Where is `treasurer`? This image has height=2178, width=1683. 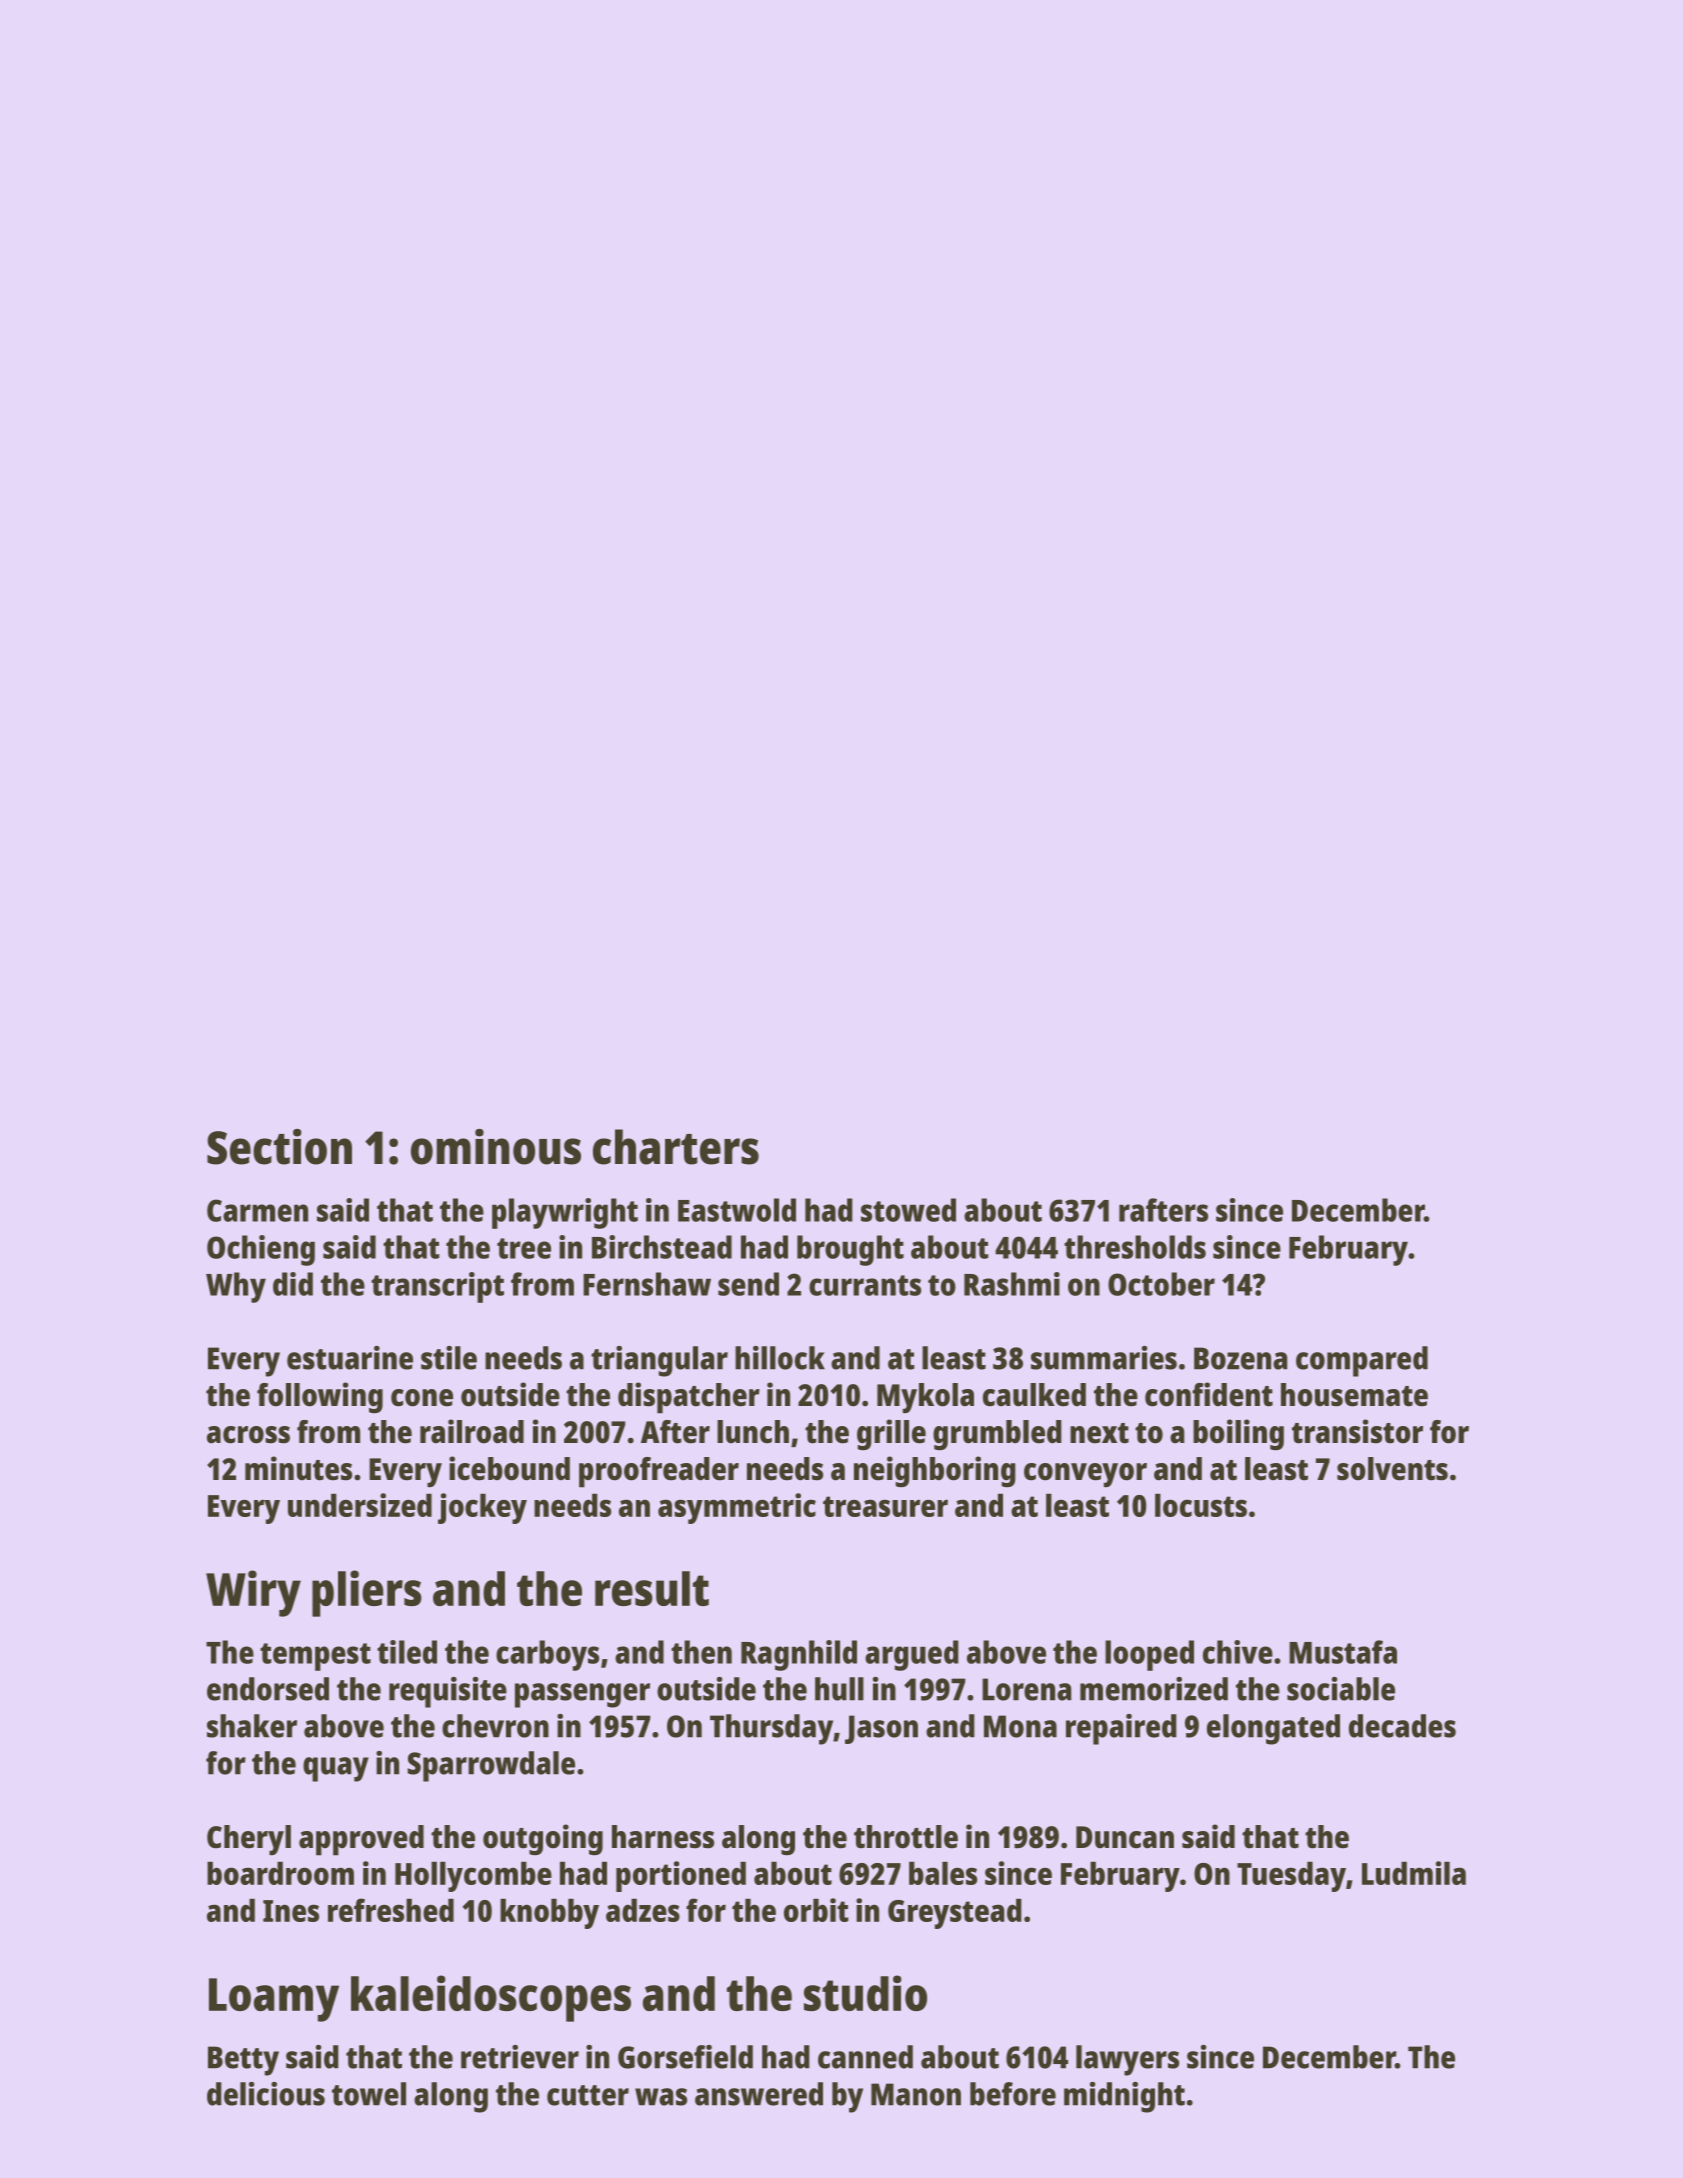 treasurer is located at coordinates (885, 1506).
